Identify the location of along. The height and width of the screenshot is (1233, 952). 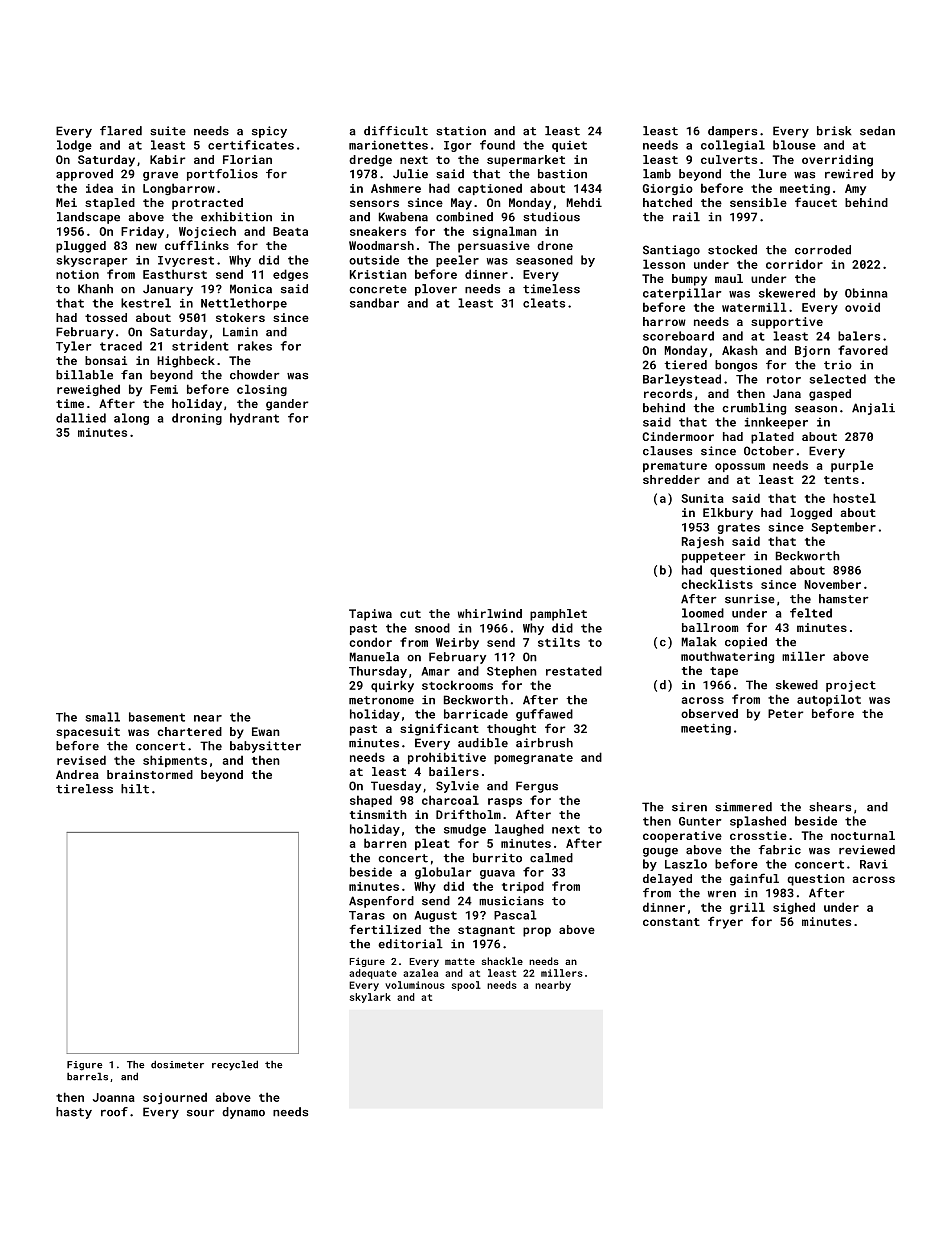
(131, 419).
